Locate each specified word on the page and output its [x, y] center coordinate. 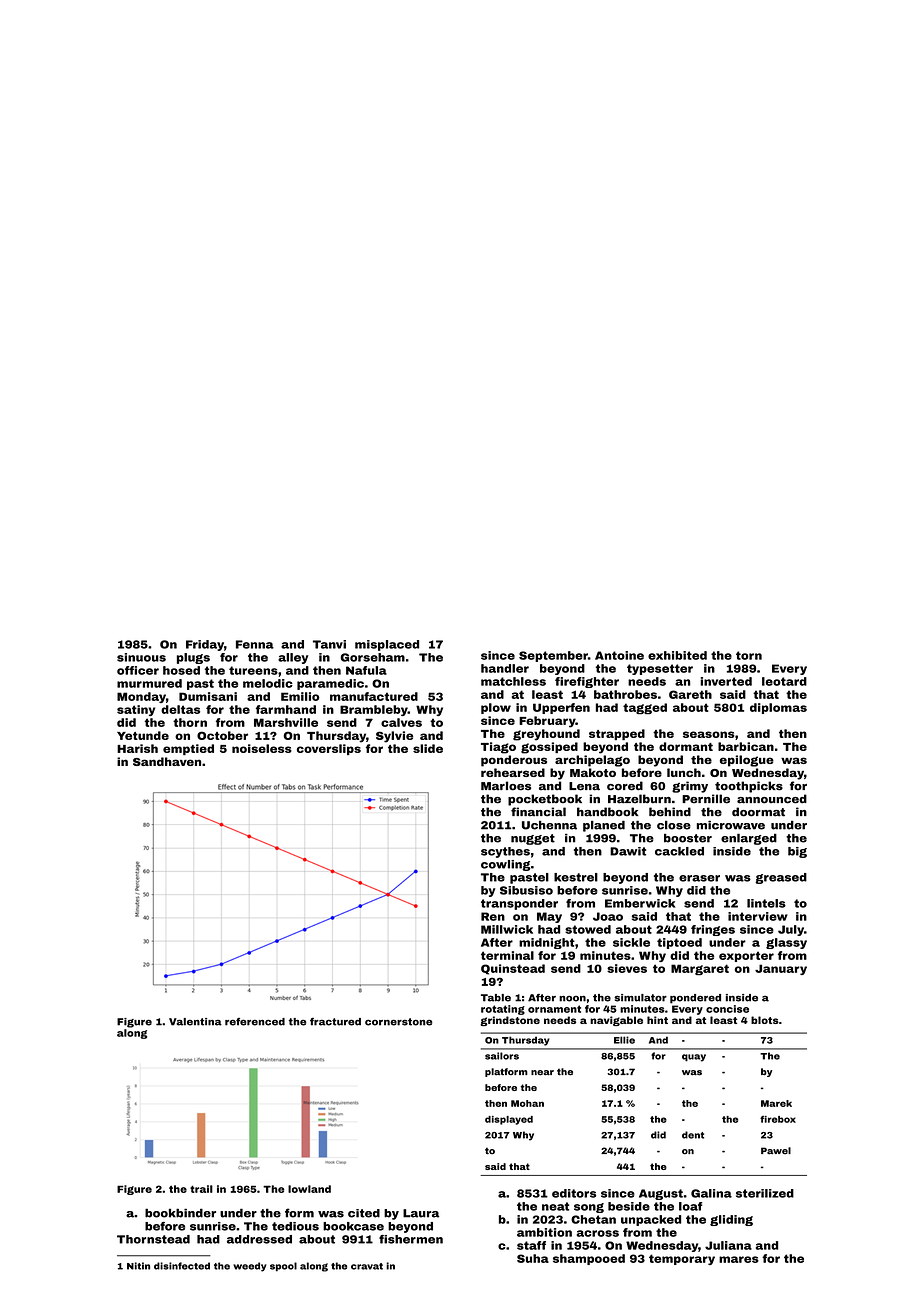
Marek [776, 1103]
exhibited [677, 655]
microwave [731, 825]
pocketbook [545, 800]
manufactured [374, 696]
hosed [181, 670]
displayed [509, 1120]
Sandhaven [167, 761]
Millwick [507, 929]
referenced [255, 1022]
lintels [766, 903]
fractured [335, 1022]
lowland [309, 1189]
